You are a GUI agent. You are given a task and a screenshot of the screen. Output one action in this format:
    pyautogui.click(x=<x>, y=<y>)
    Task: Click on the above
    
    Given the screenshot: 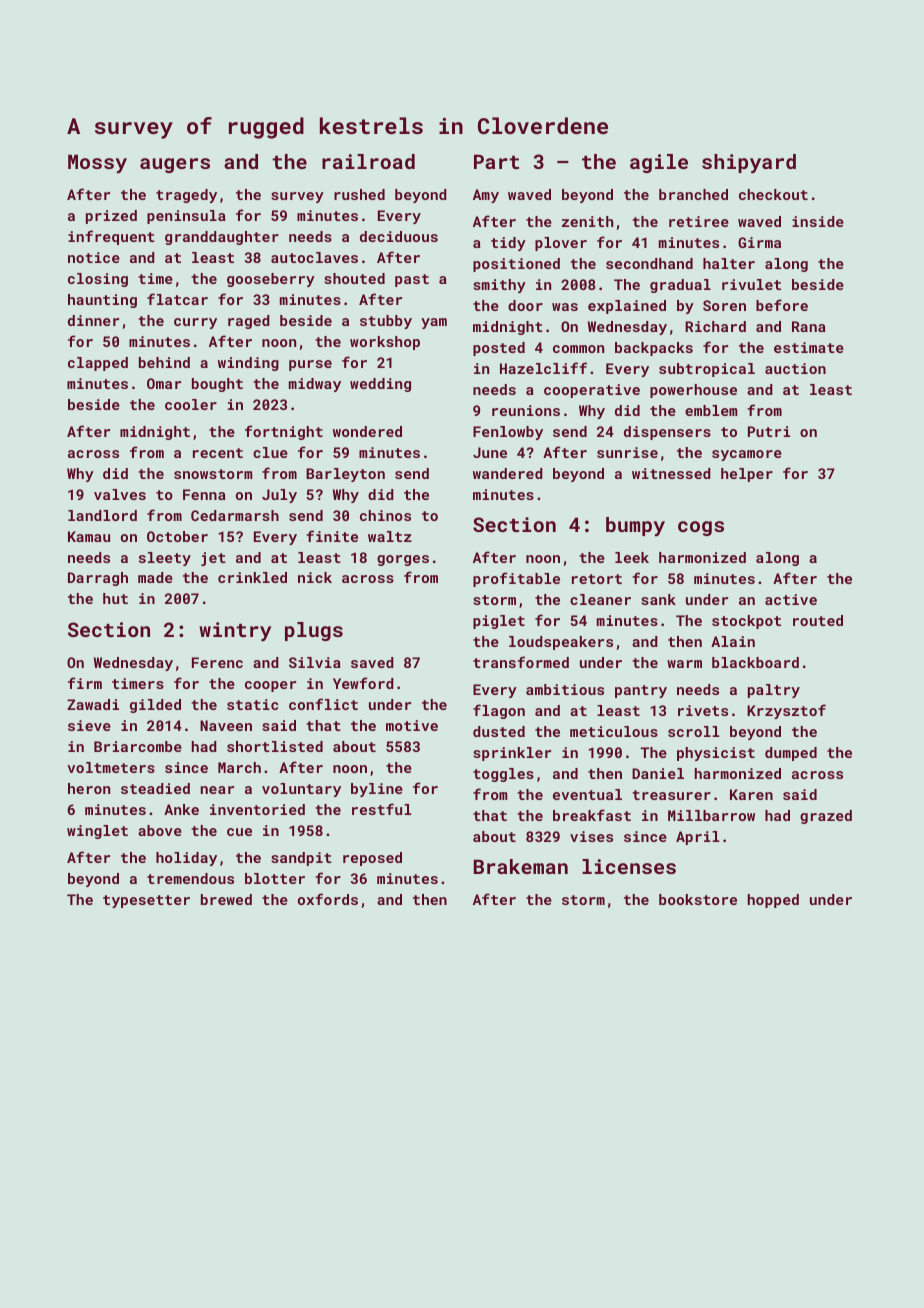 What is the action you would take?
    pyautogui.click(x=160, y=830)
